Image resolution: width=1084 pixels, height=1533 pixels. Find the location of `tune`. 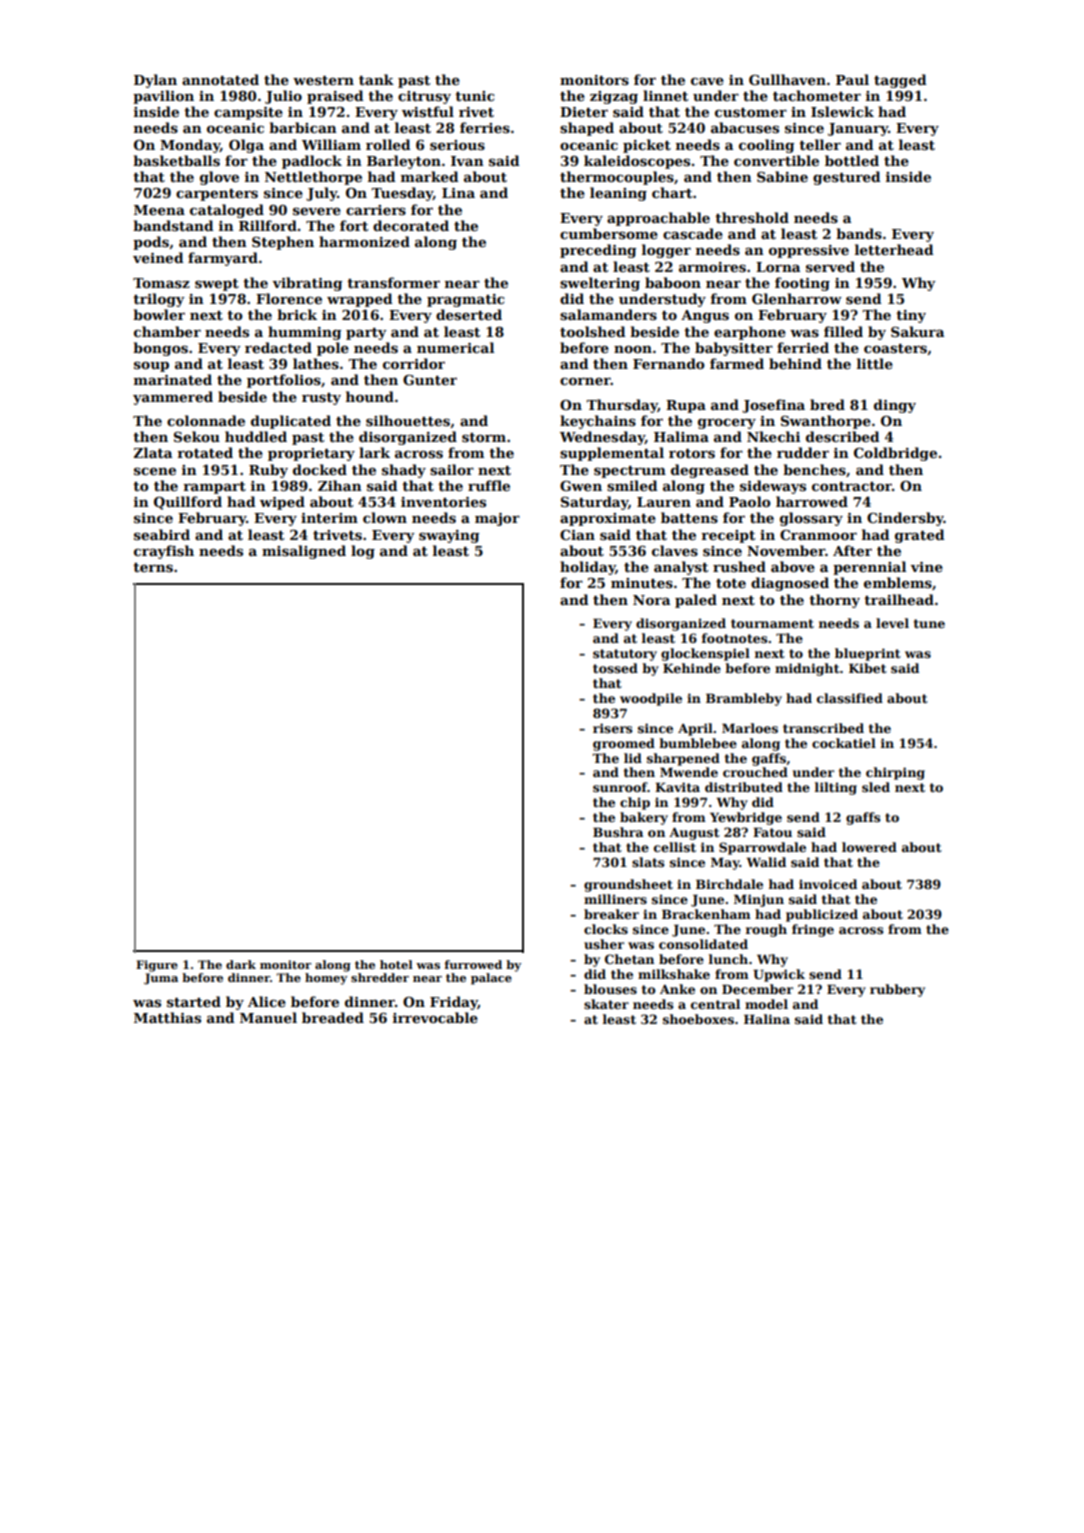

tune is located at coordinates (929, 623).
